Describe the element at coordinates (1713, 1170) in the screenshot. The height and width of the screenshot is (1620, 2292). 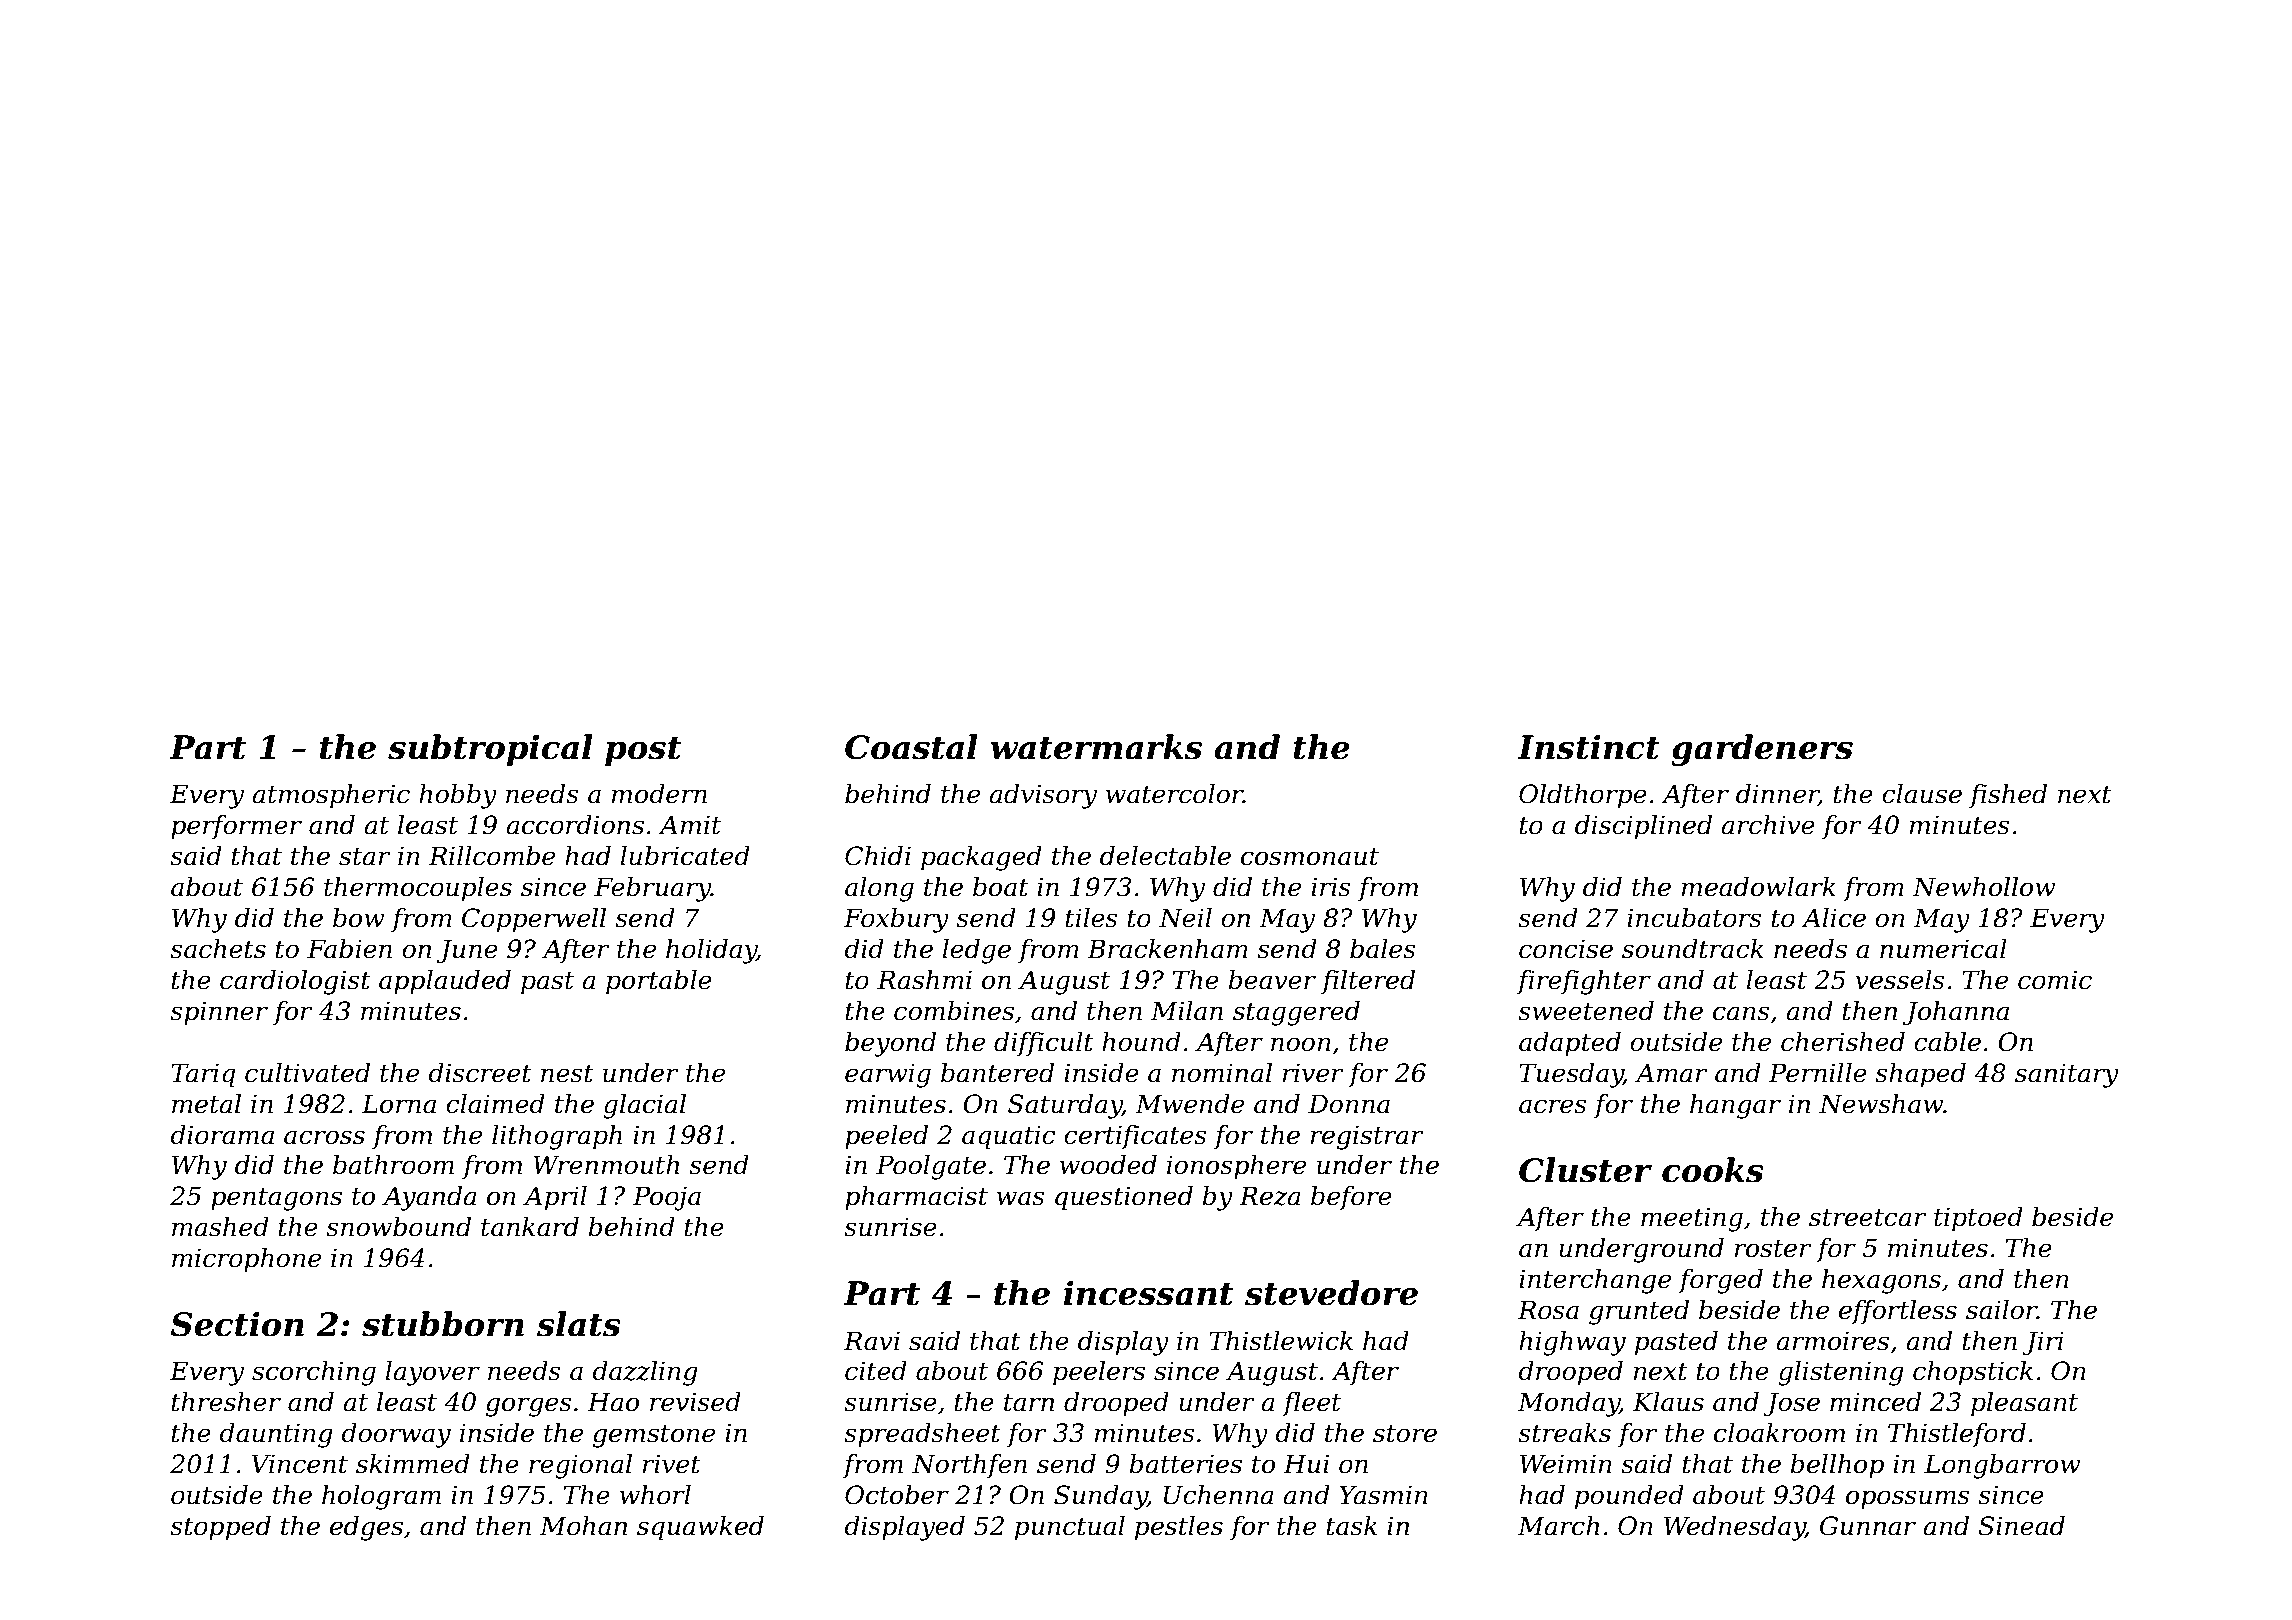
I see `cooks` at that location.
